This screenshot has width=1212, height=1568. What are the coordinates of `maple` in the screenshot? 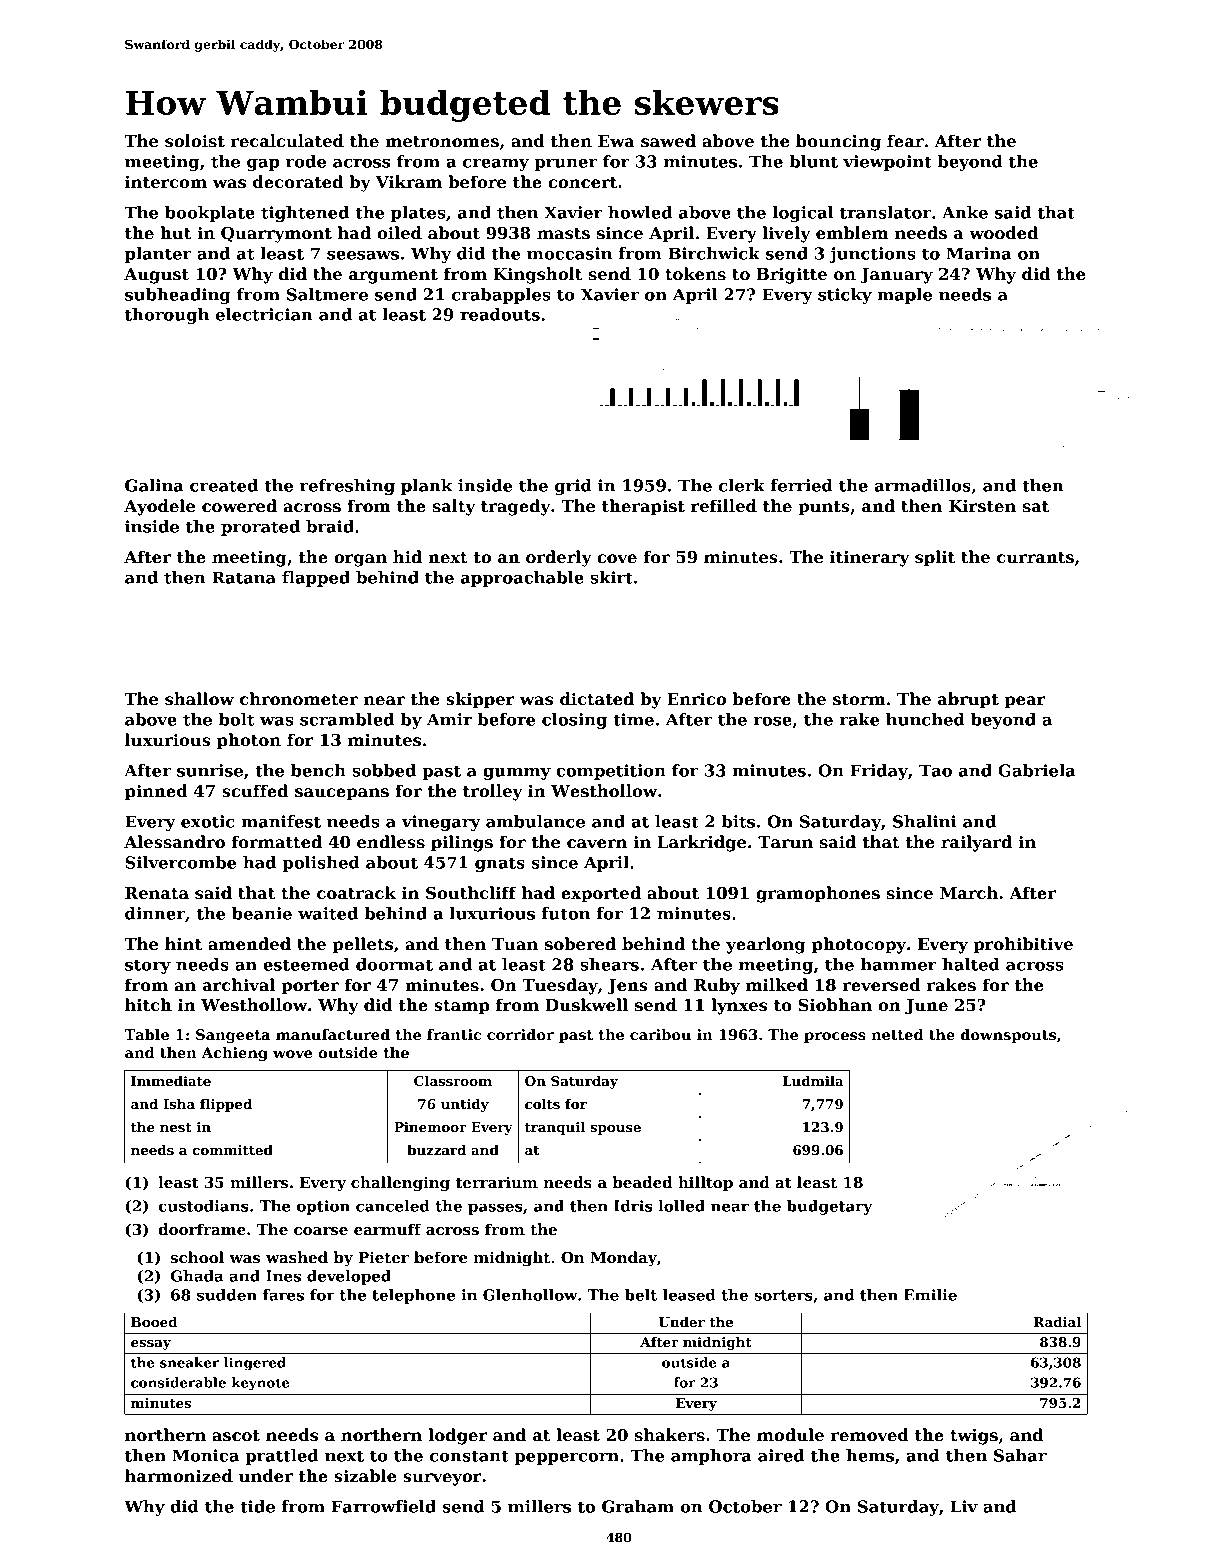 It's located at (904, 296).
